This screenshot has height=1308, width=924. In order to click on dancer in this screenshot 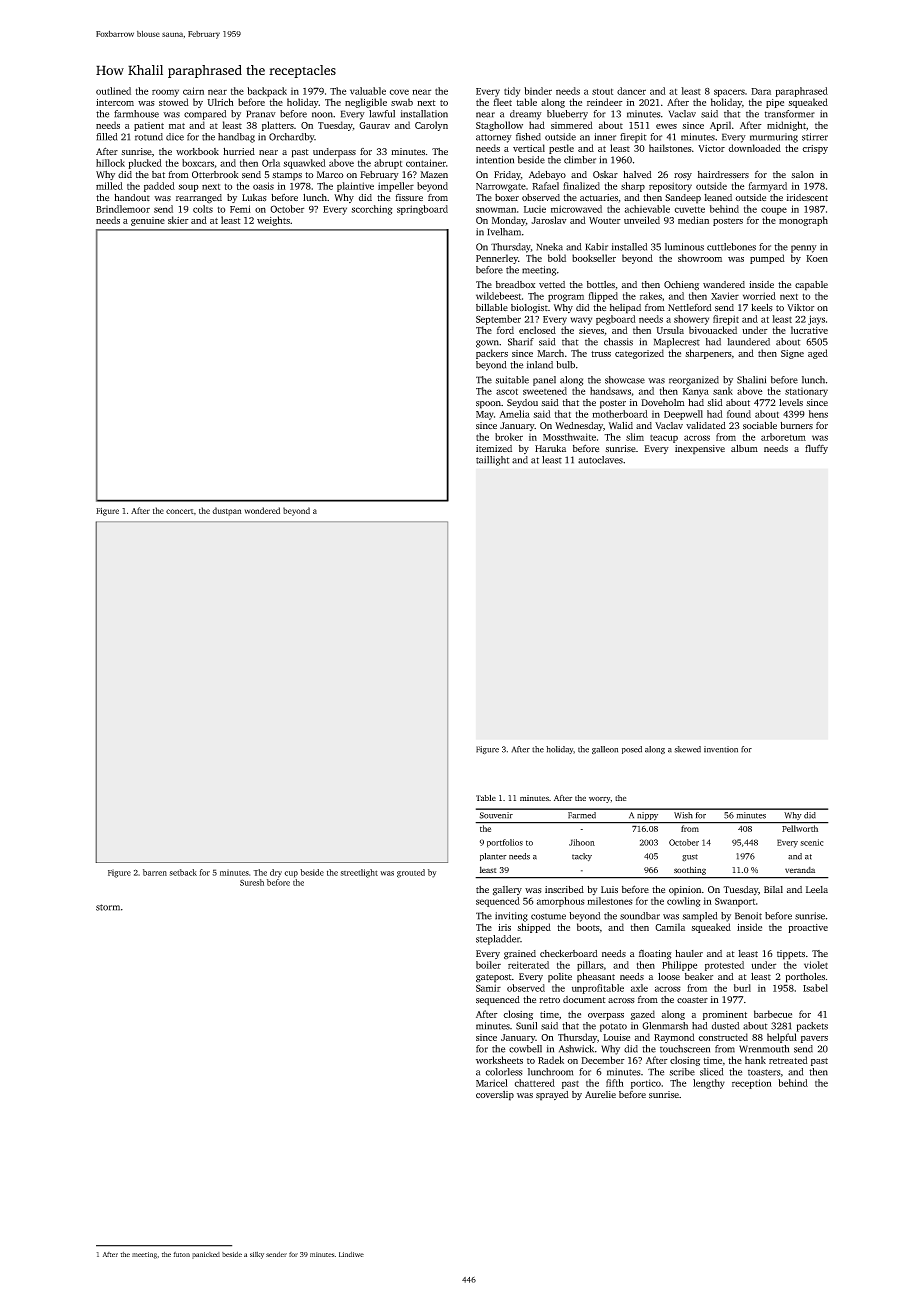, I will do `click(631, 91)`.
